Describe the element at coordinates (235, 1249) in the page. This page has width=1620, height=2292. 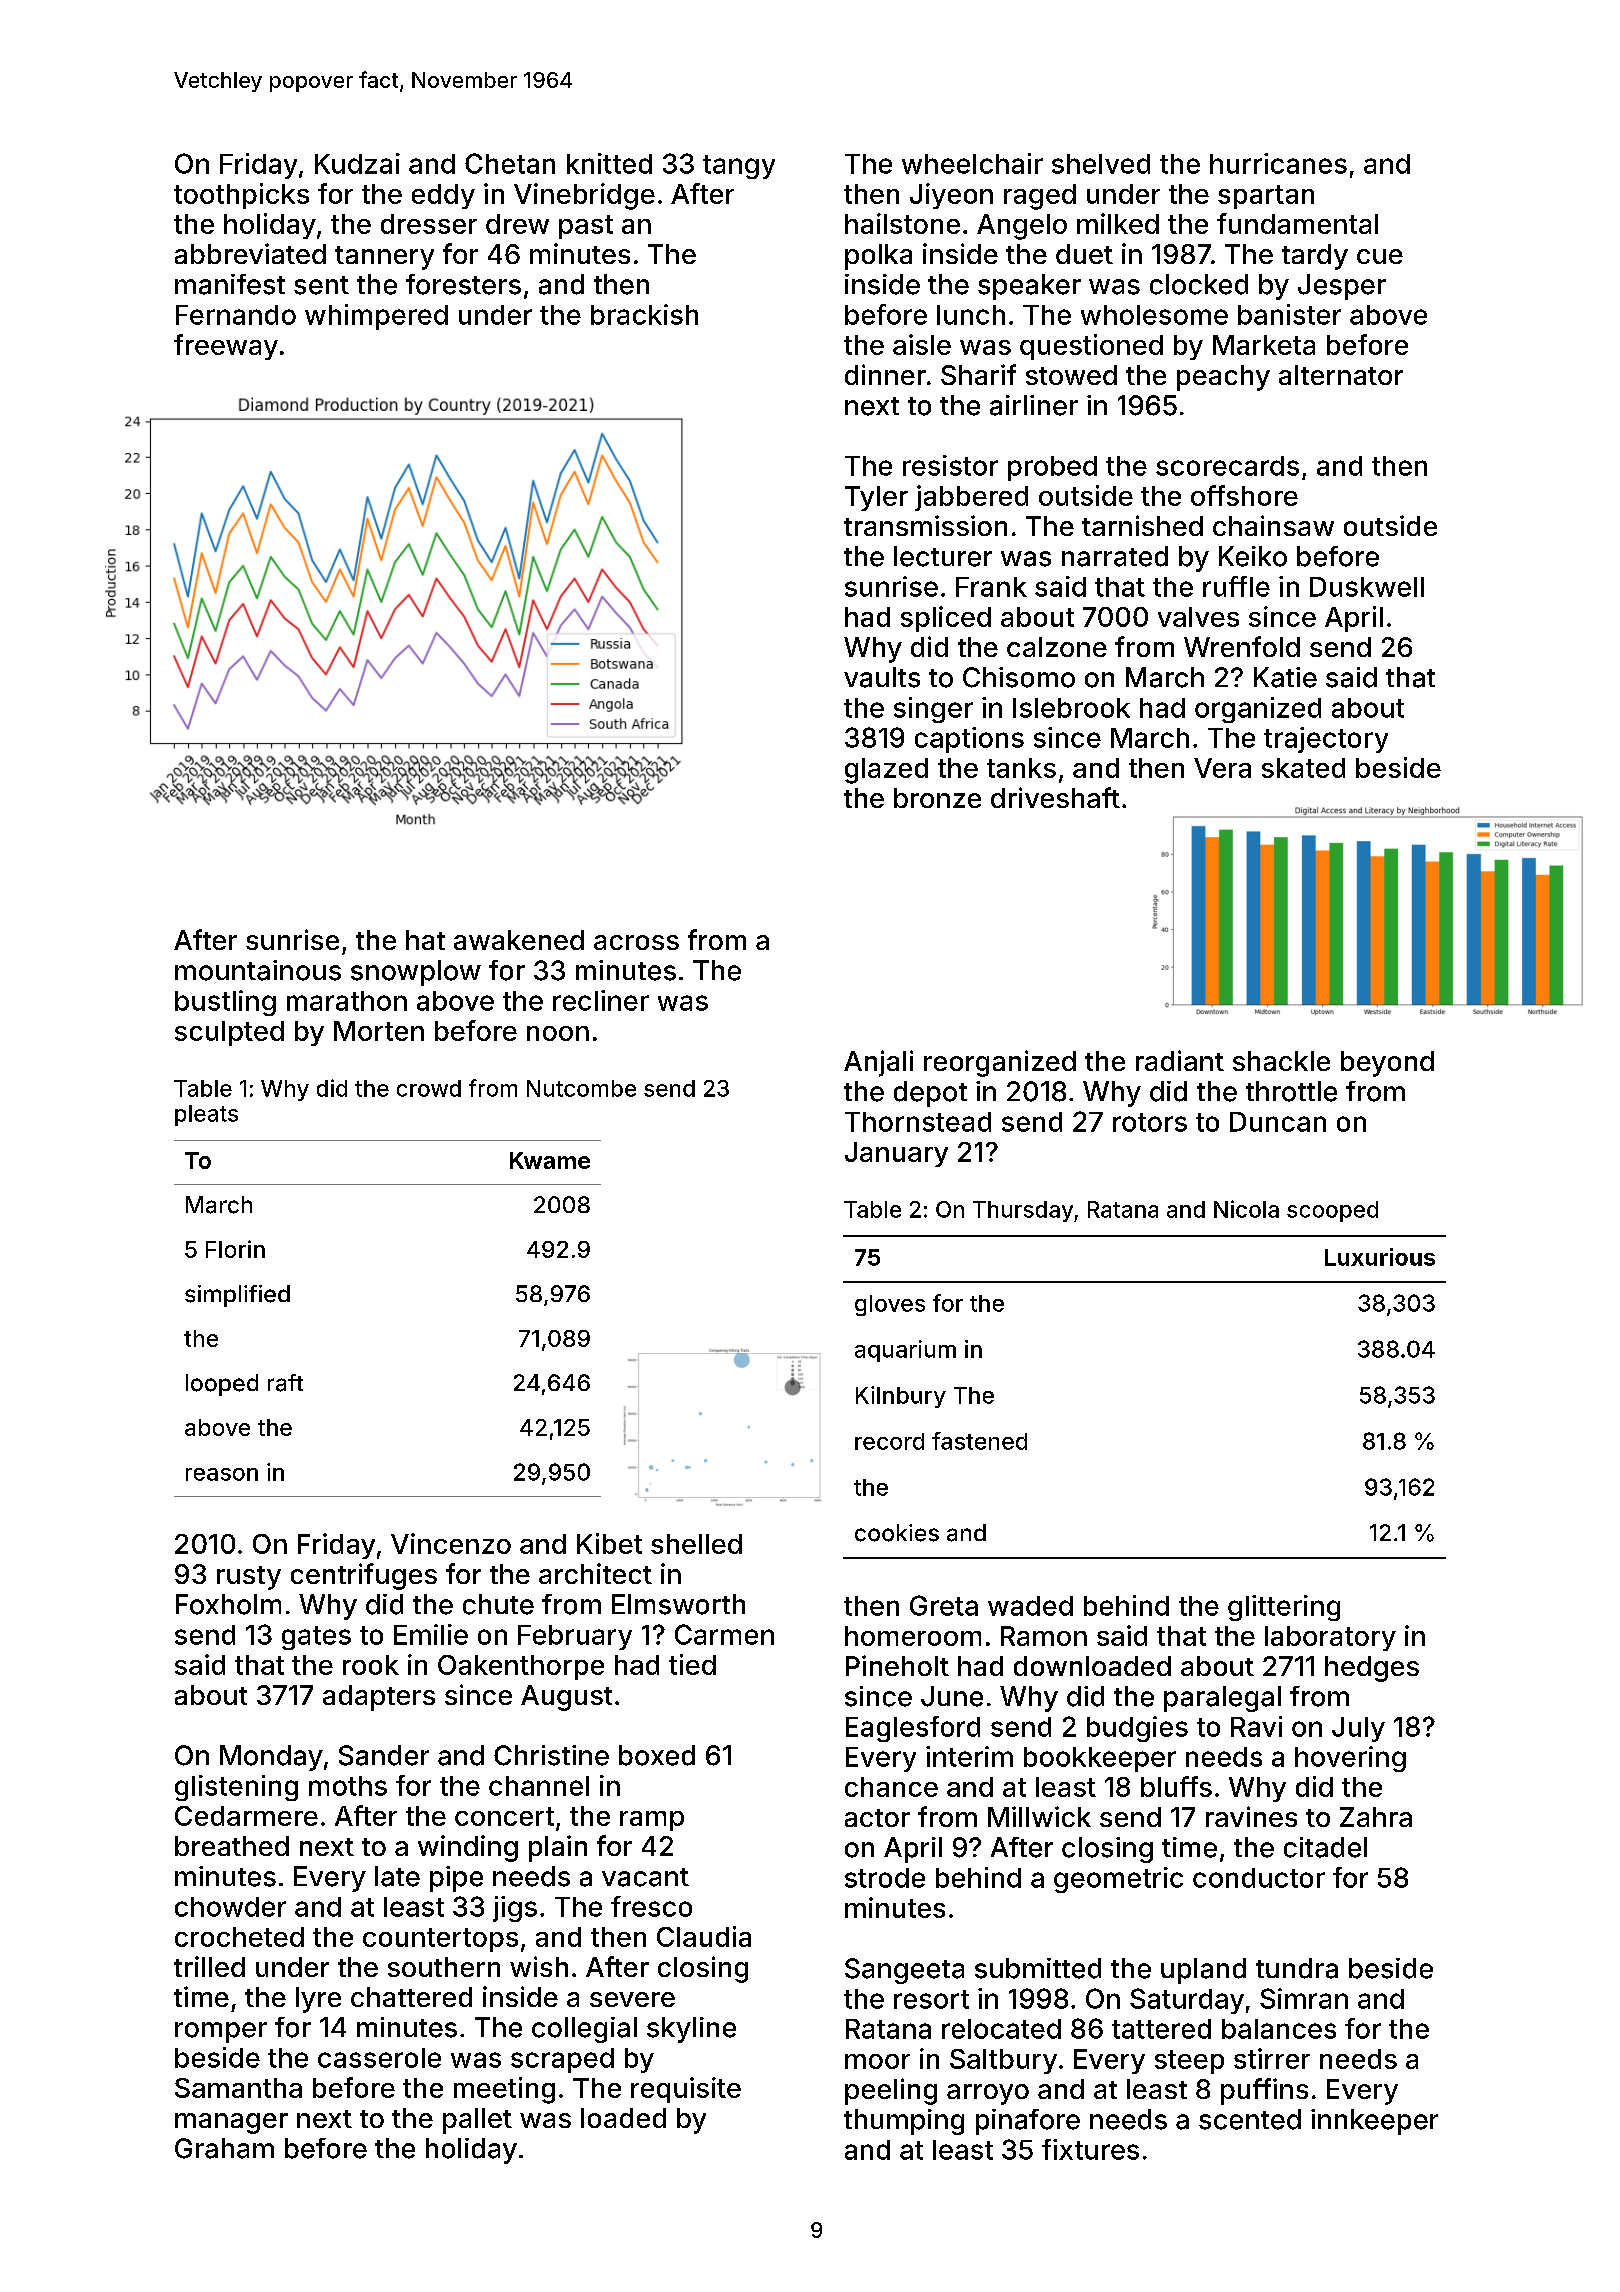
I see `Florin` at that location.
